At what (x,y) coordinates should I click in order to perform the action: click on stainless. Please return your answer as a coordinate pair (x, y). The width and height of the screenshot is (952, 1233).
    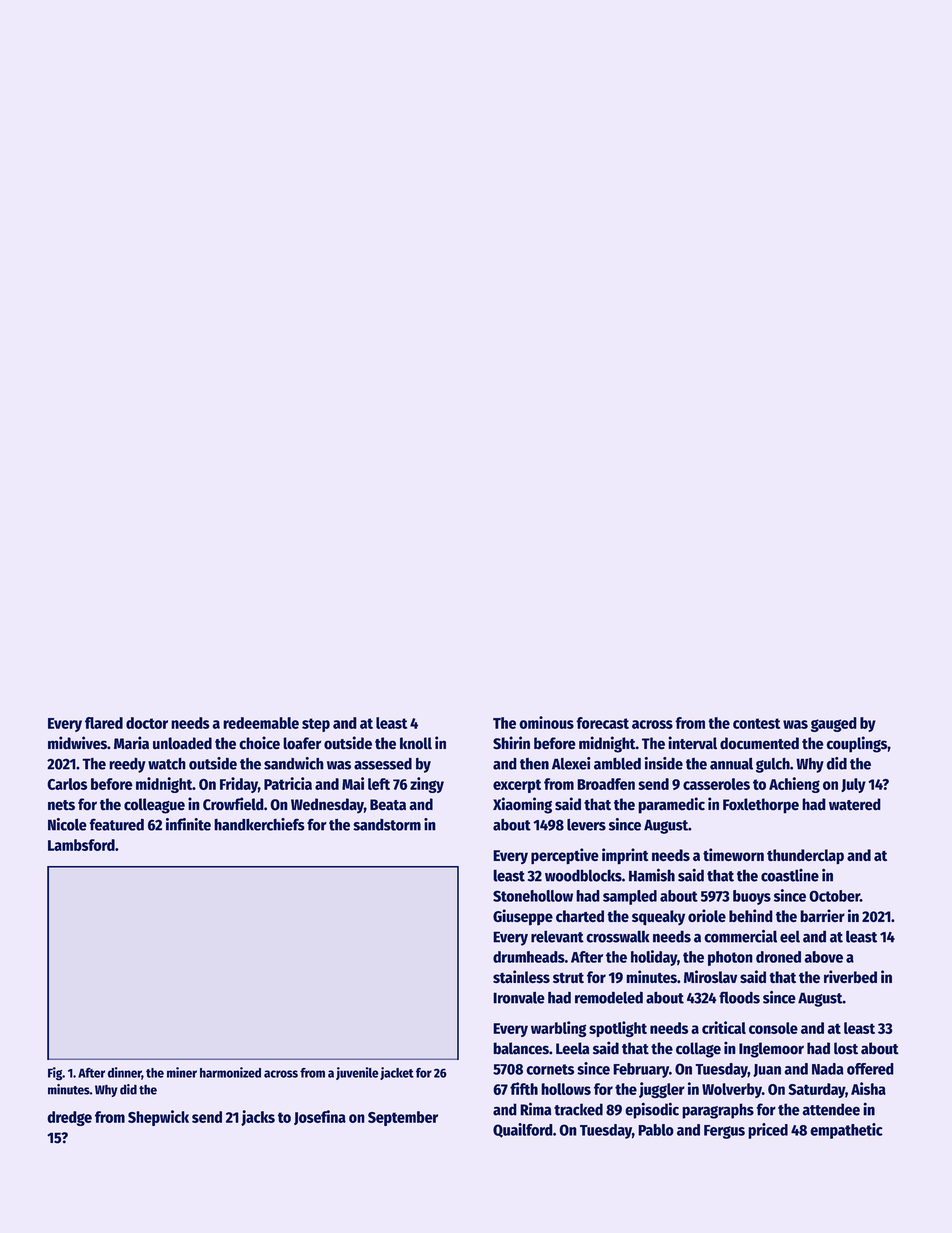
    Looking at the image, I should click on (521, 977).
